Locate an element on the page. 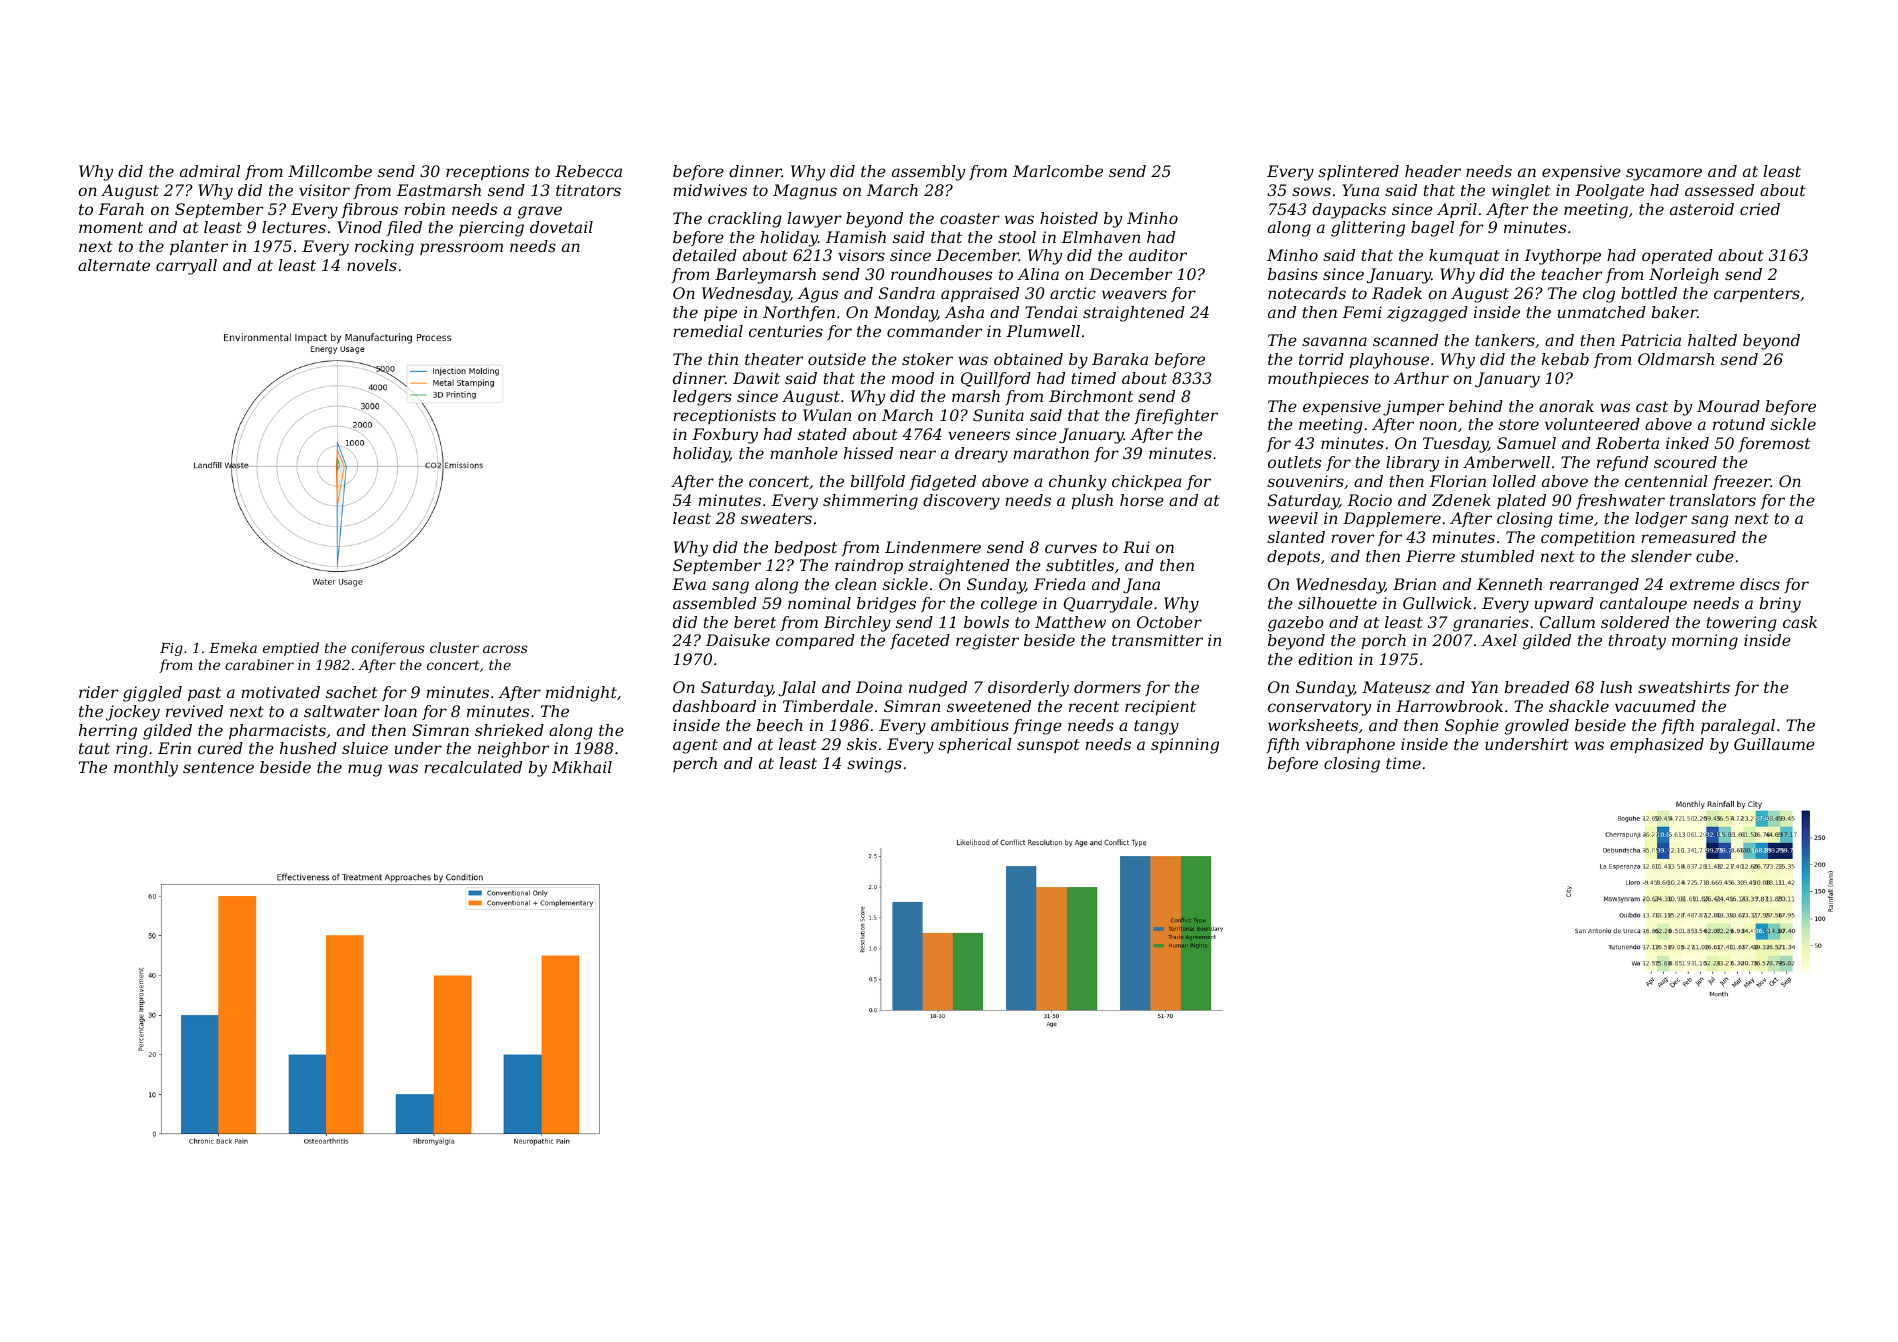  Northfen is located at coordinates (799, 313).
